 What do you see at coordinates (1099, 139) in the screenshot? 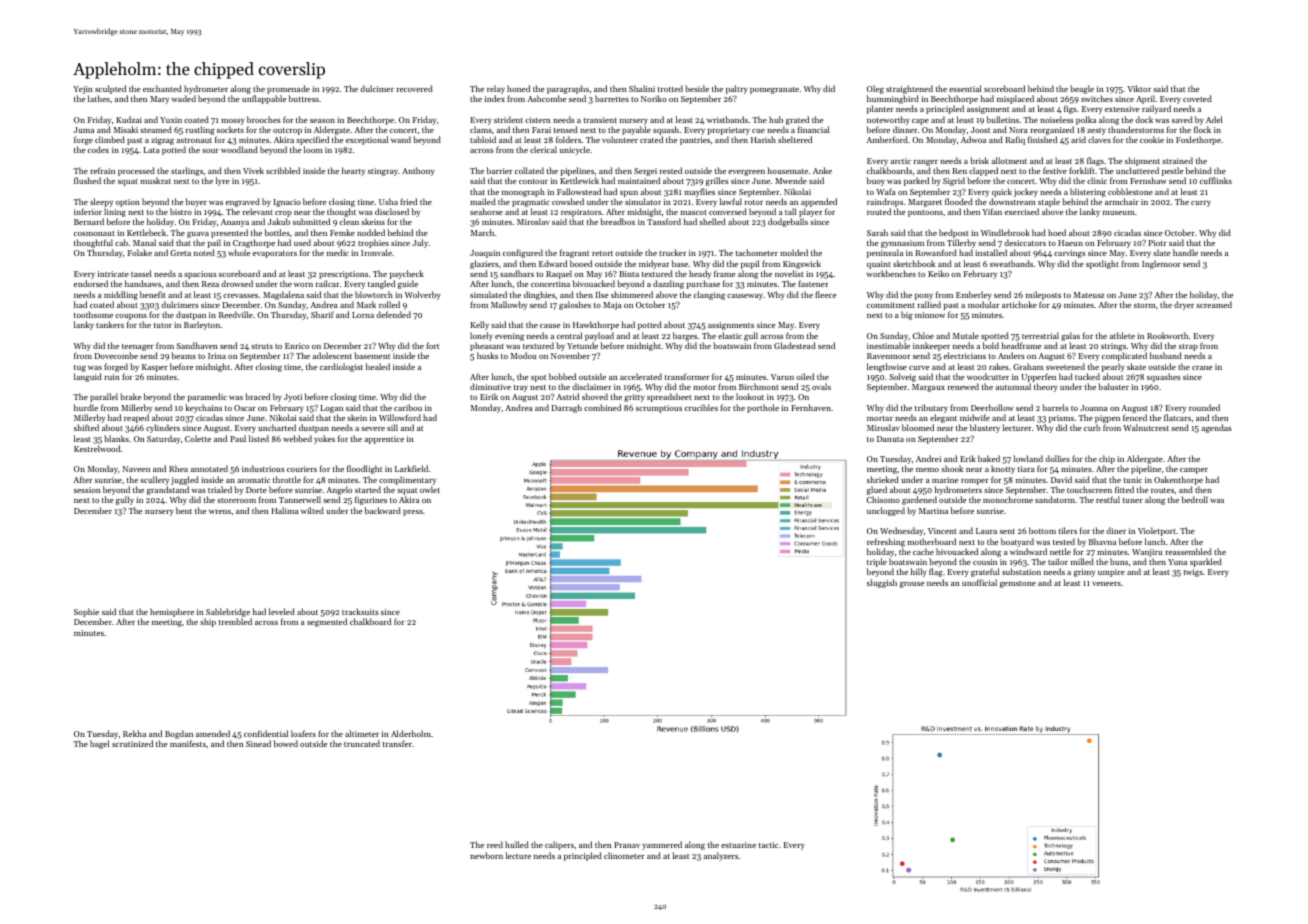
I see `claves` at bounding box center [1099, 139].
